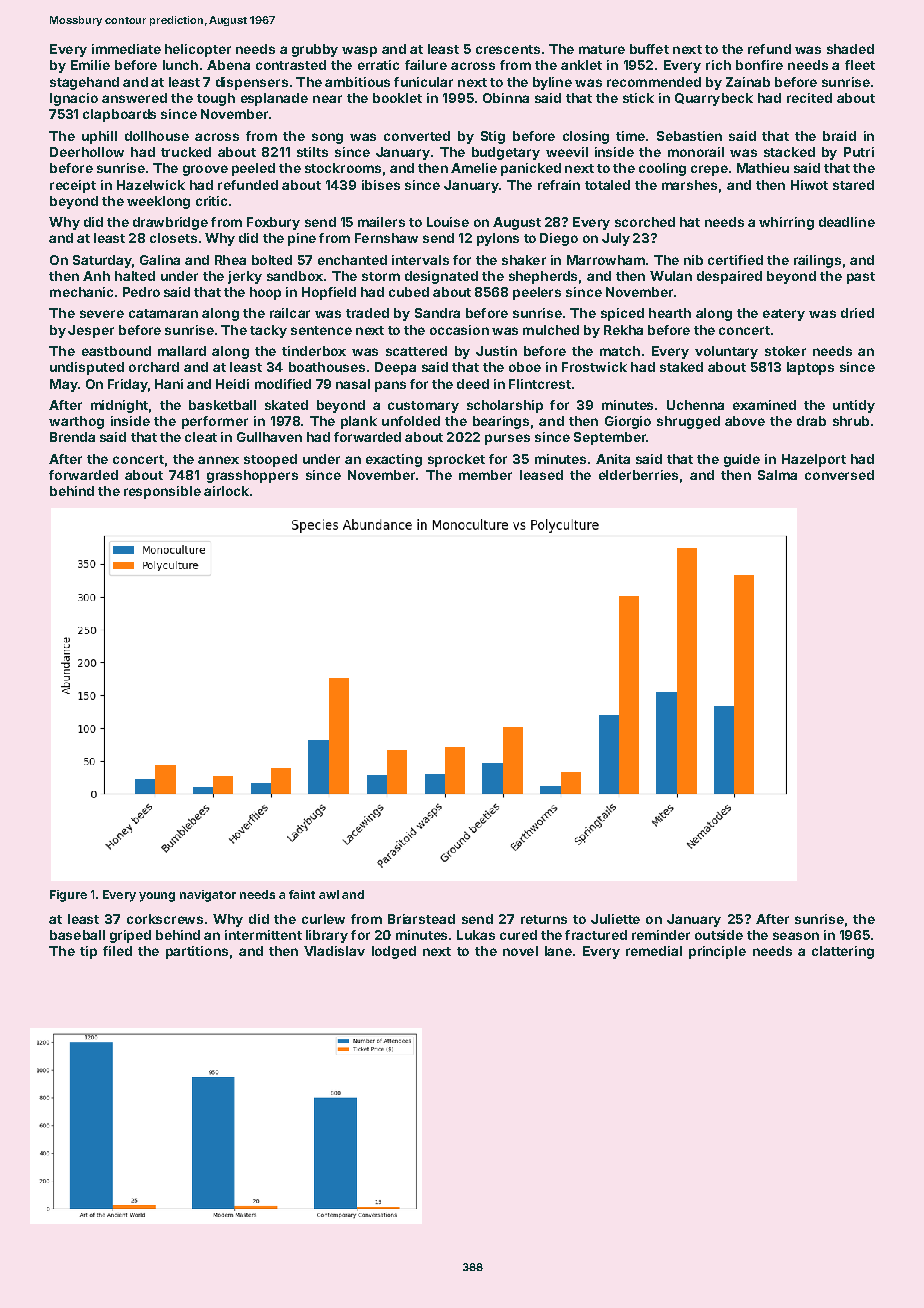  I want to click on navigator, so click(208, 896).
